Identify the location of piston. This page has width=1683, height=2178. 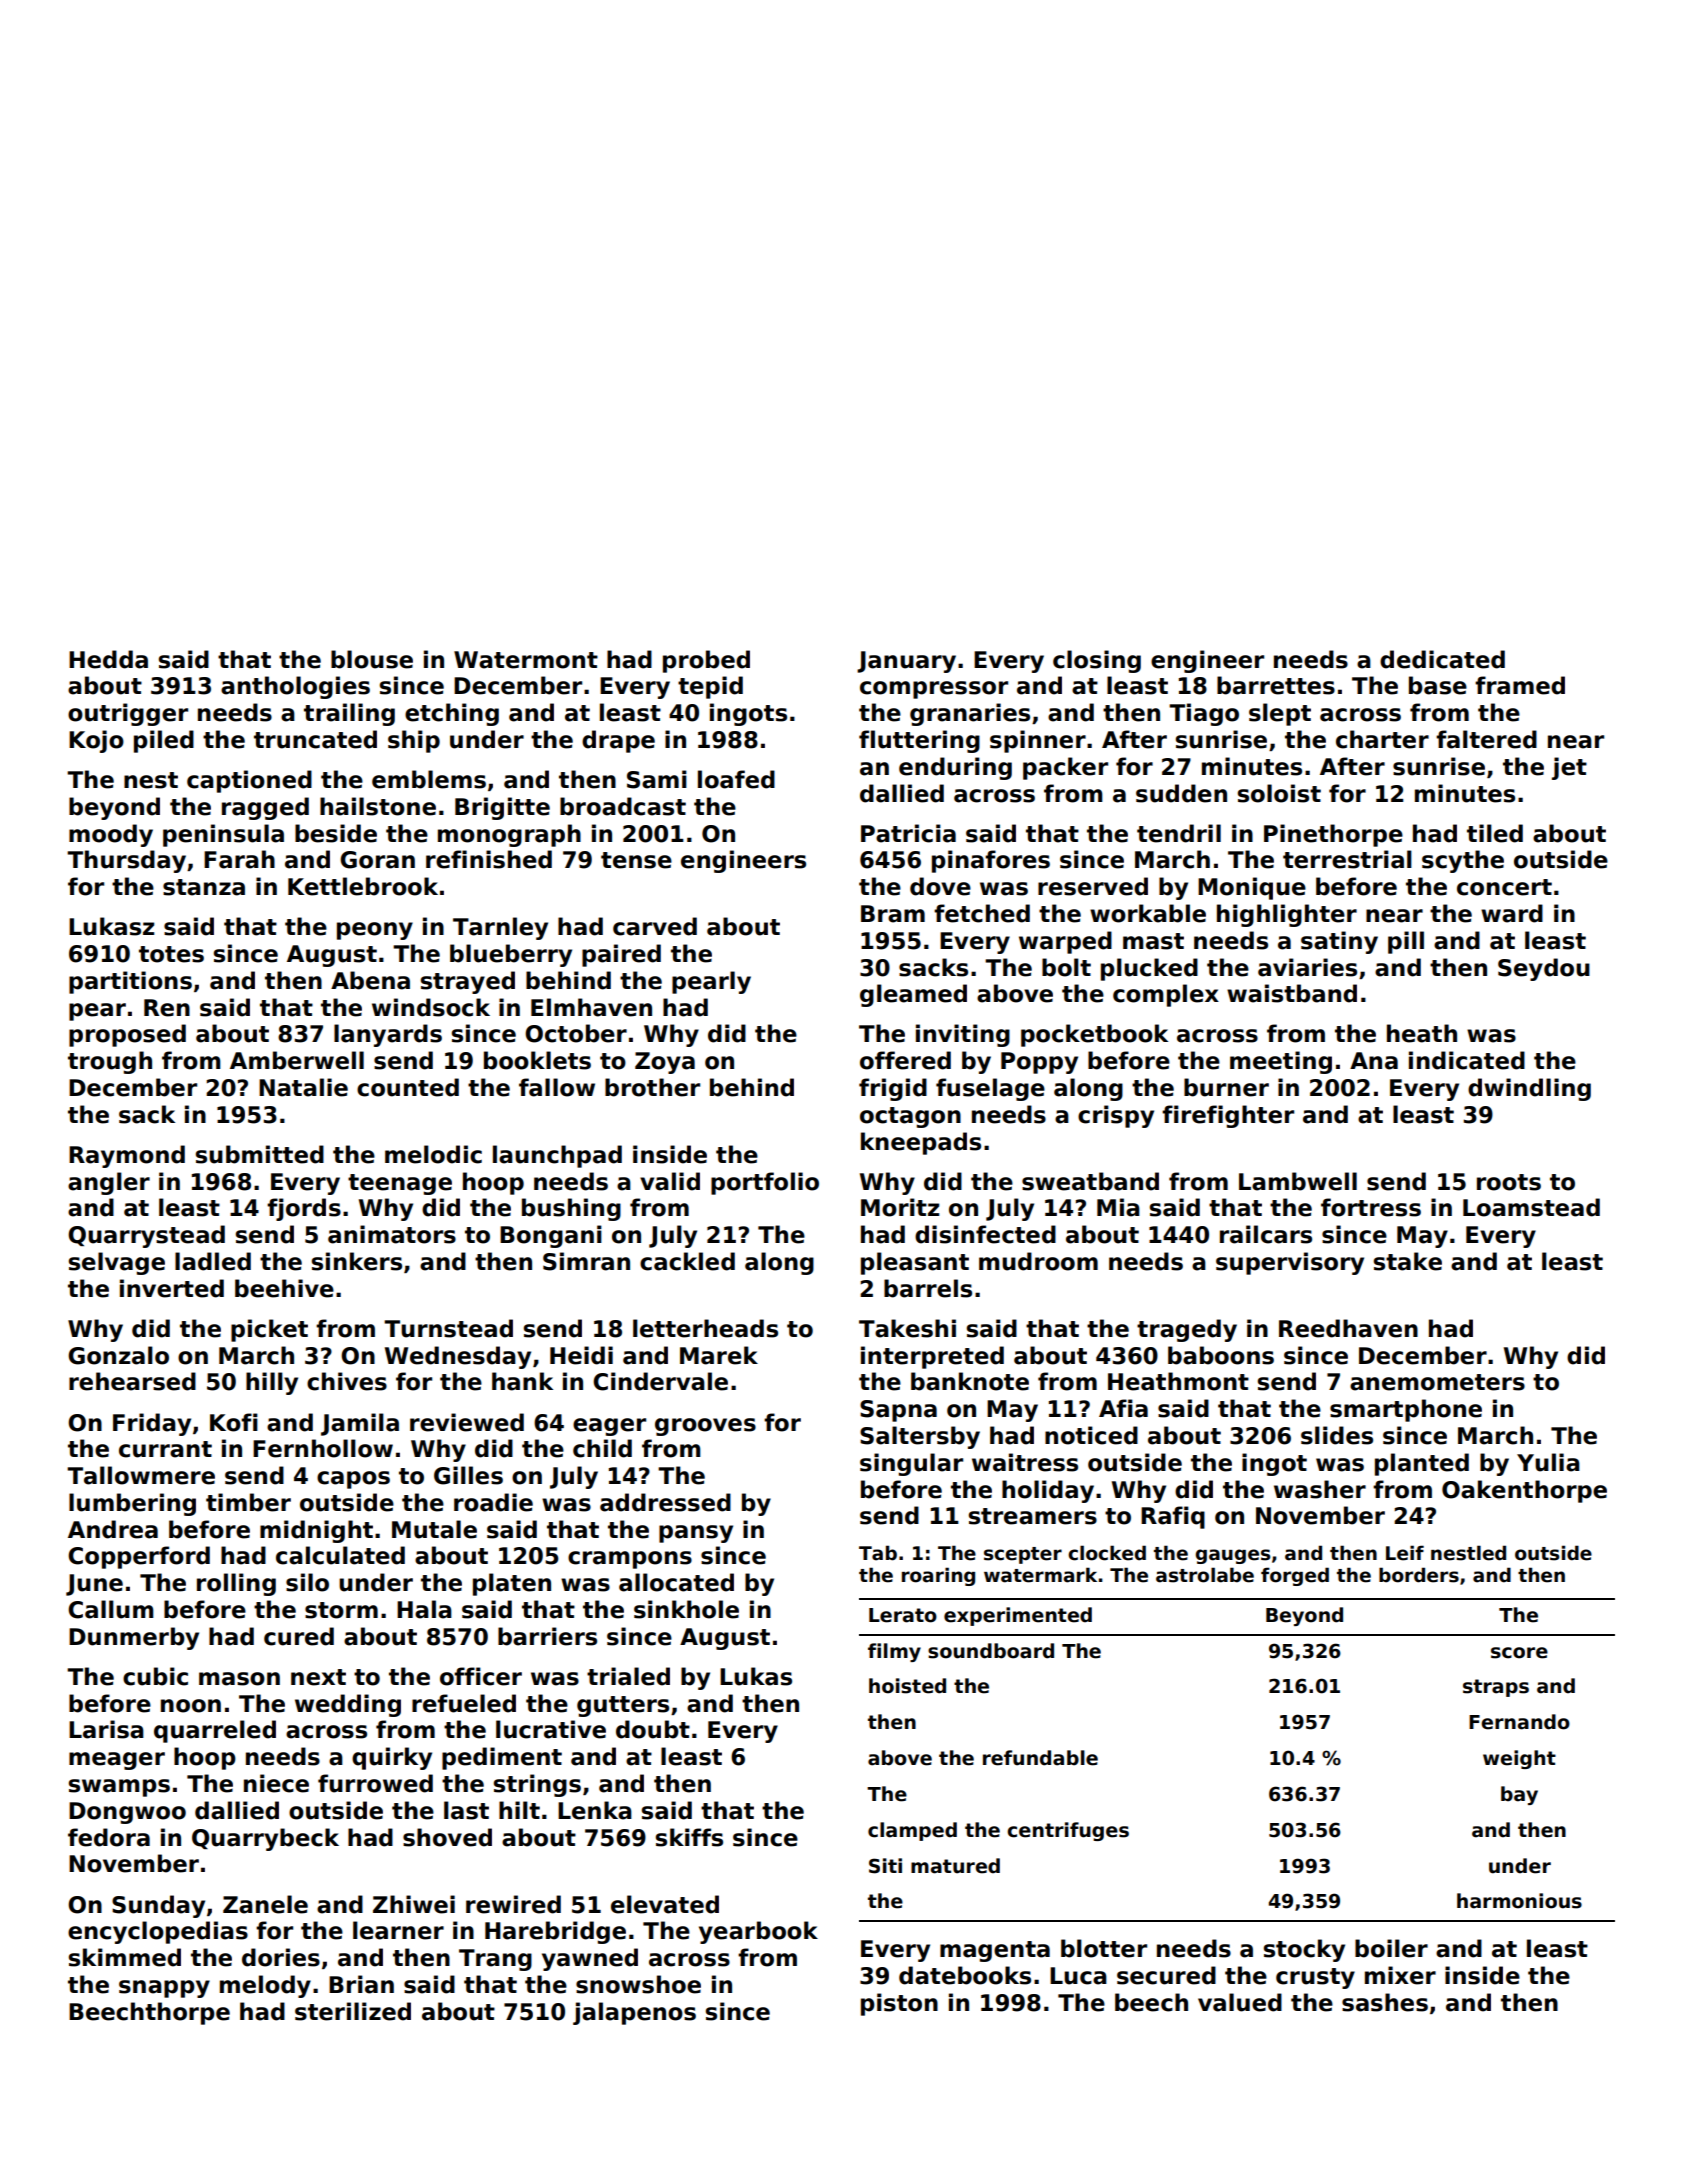
(899, 2004).
